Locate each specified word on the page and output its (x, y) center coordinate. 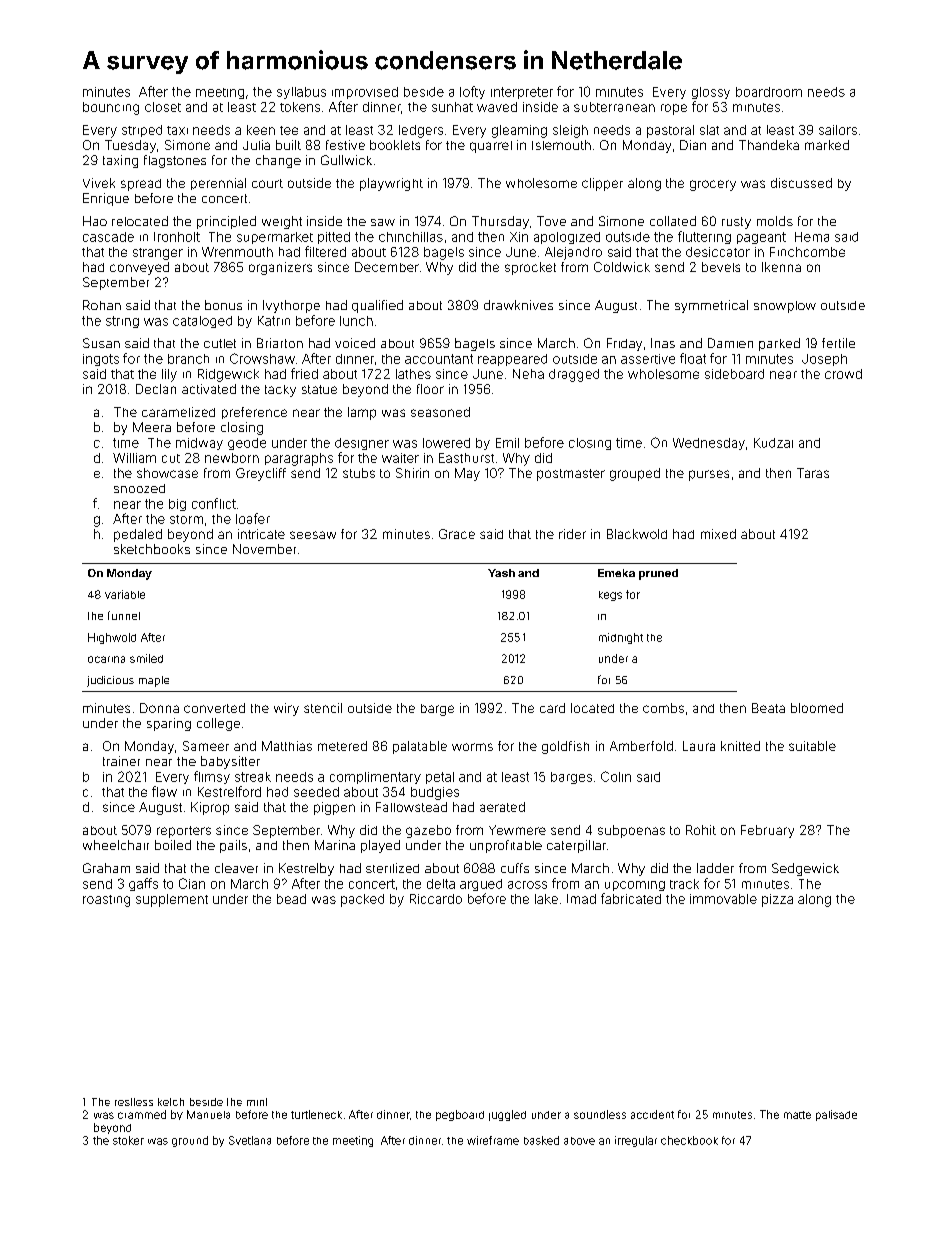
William (134, 458)
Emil (507, 443)
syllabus (301, 93)
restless (134, 1102)
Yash (501, 573)
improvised (365, 93)
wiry (286, 709)
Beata (768, 708)
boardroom (769, 92)
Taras (813, 473)
